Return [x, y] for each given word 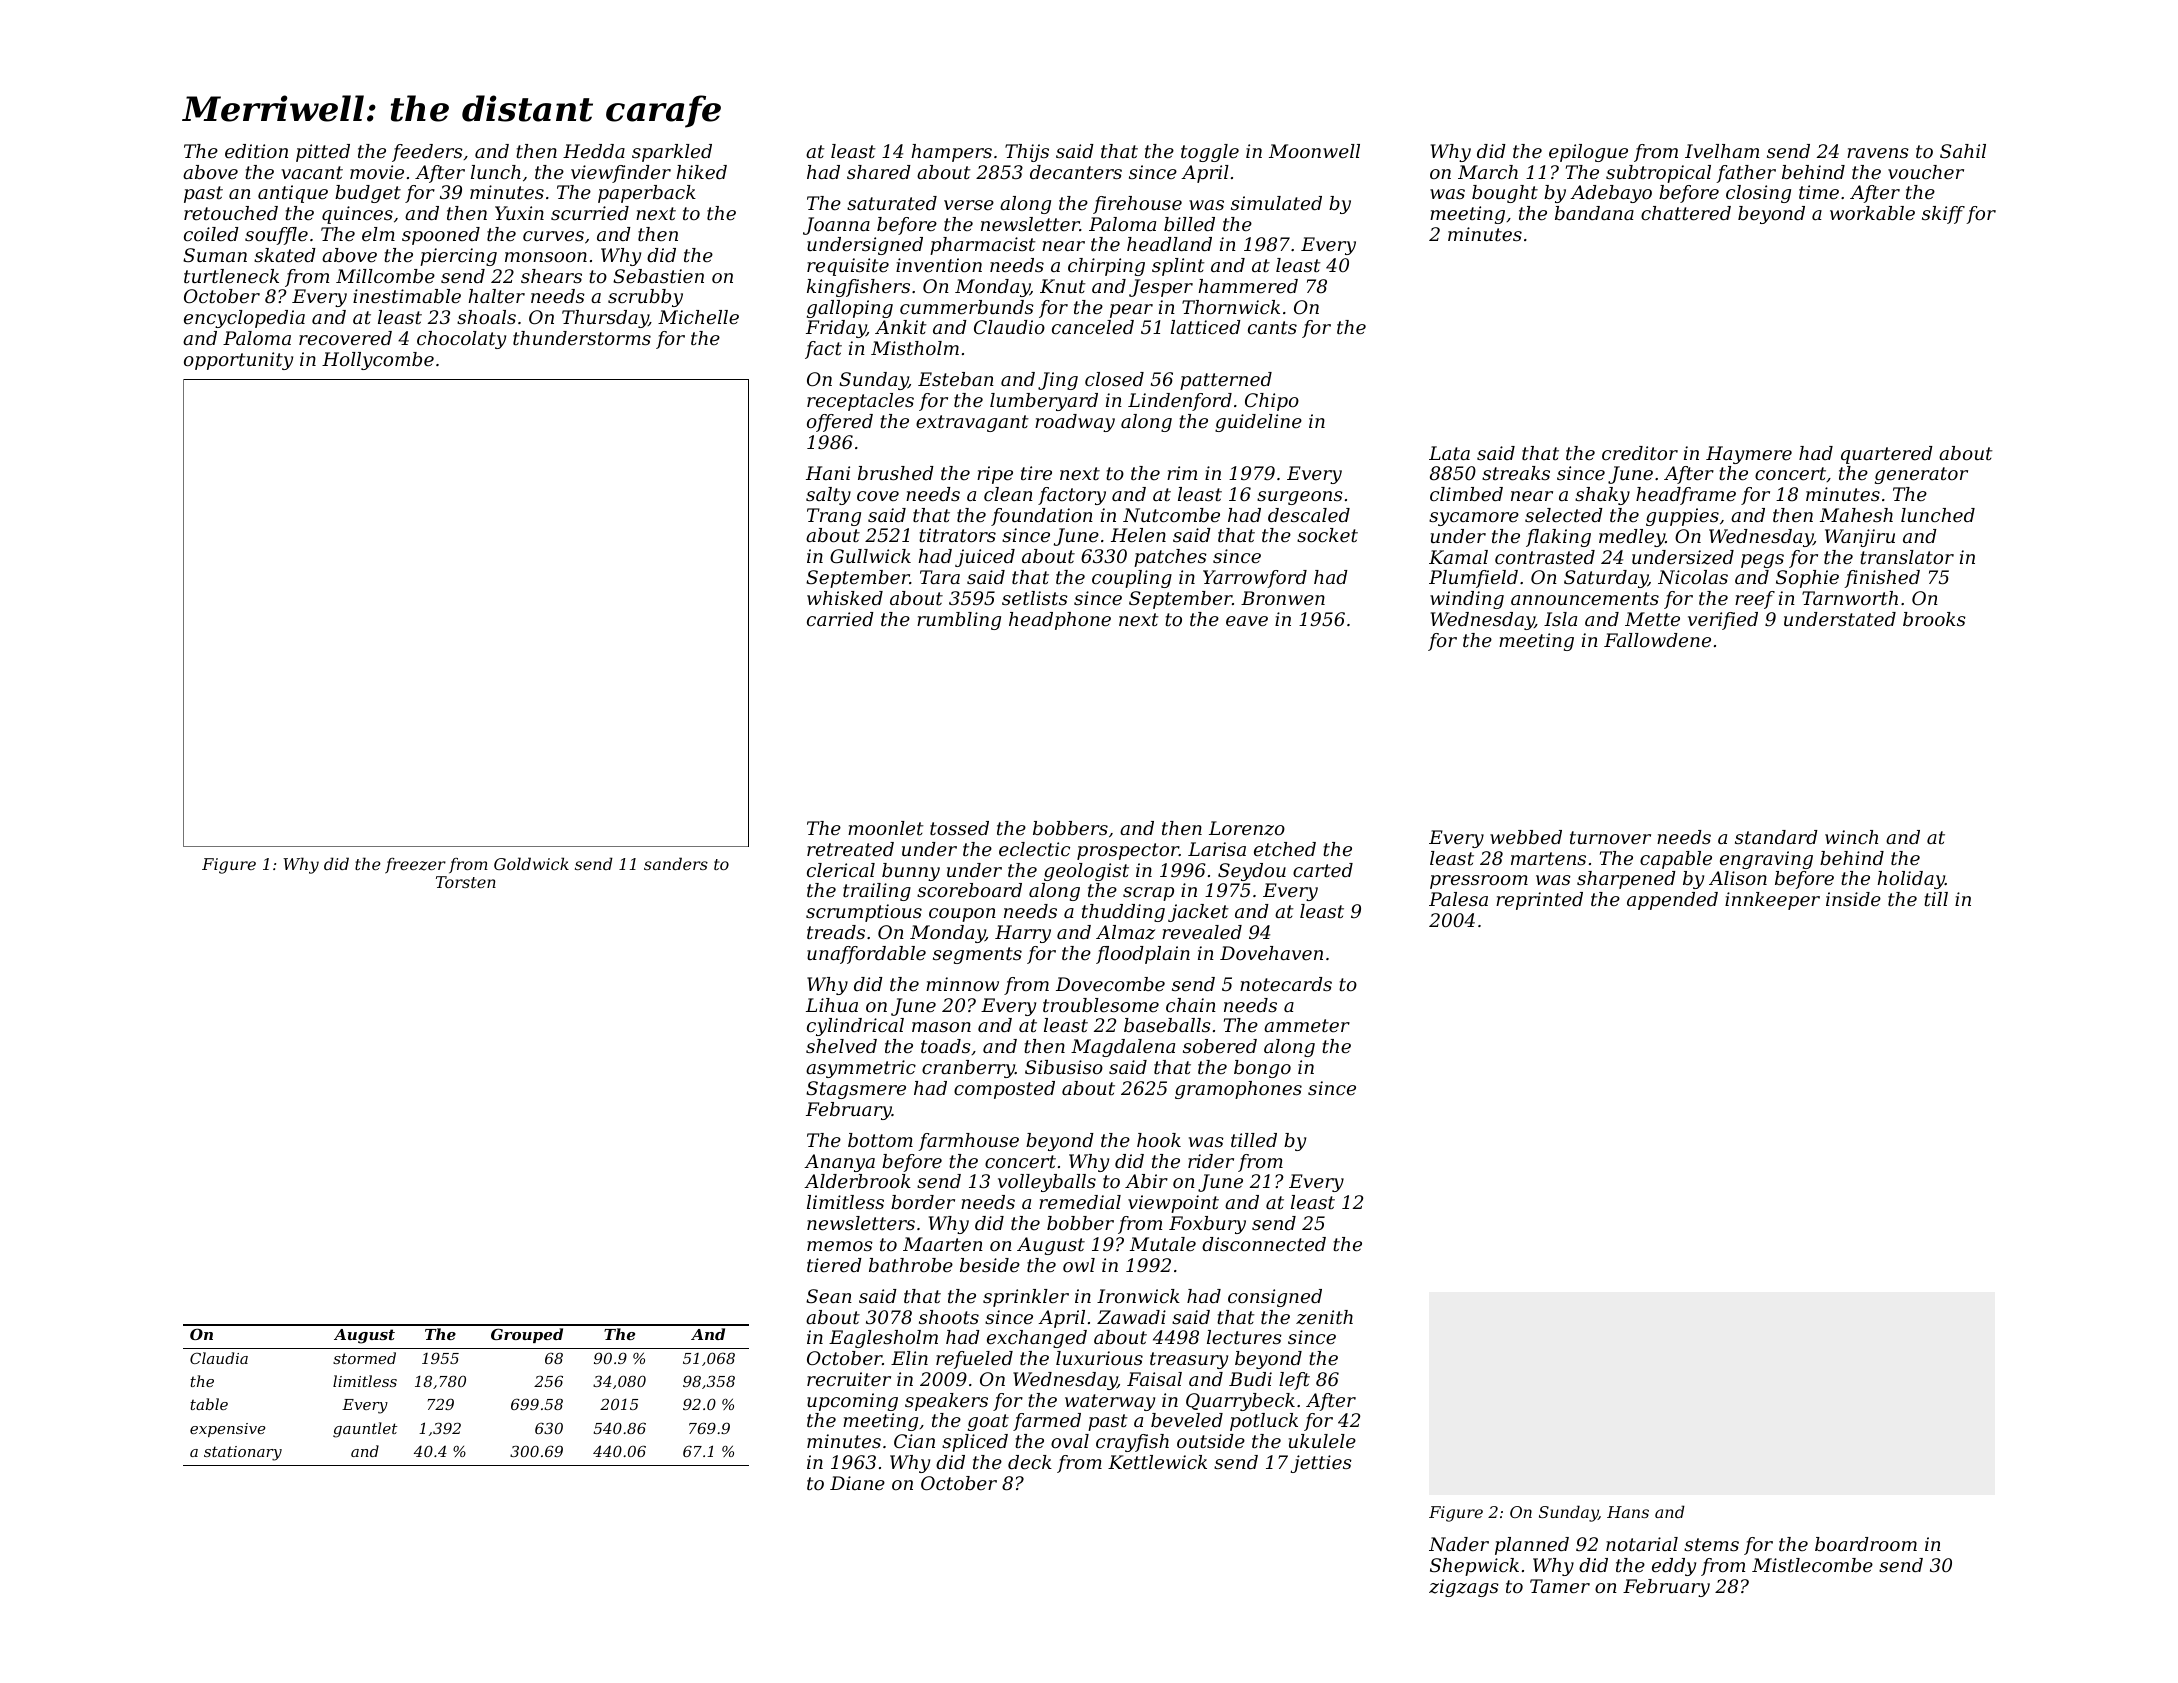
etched [1285, 849]
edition [256, 151]
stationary [243, 1453]
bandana [1594, 213]
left [1294, 1381]
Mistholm [915, 348]
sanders [676, 863]
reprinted [1539, 901]
